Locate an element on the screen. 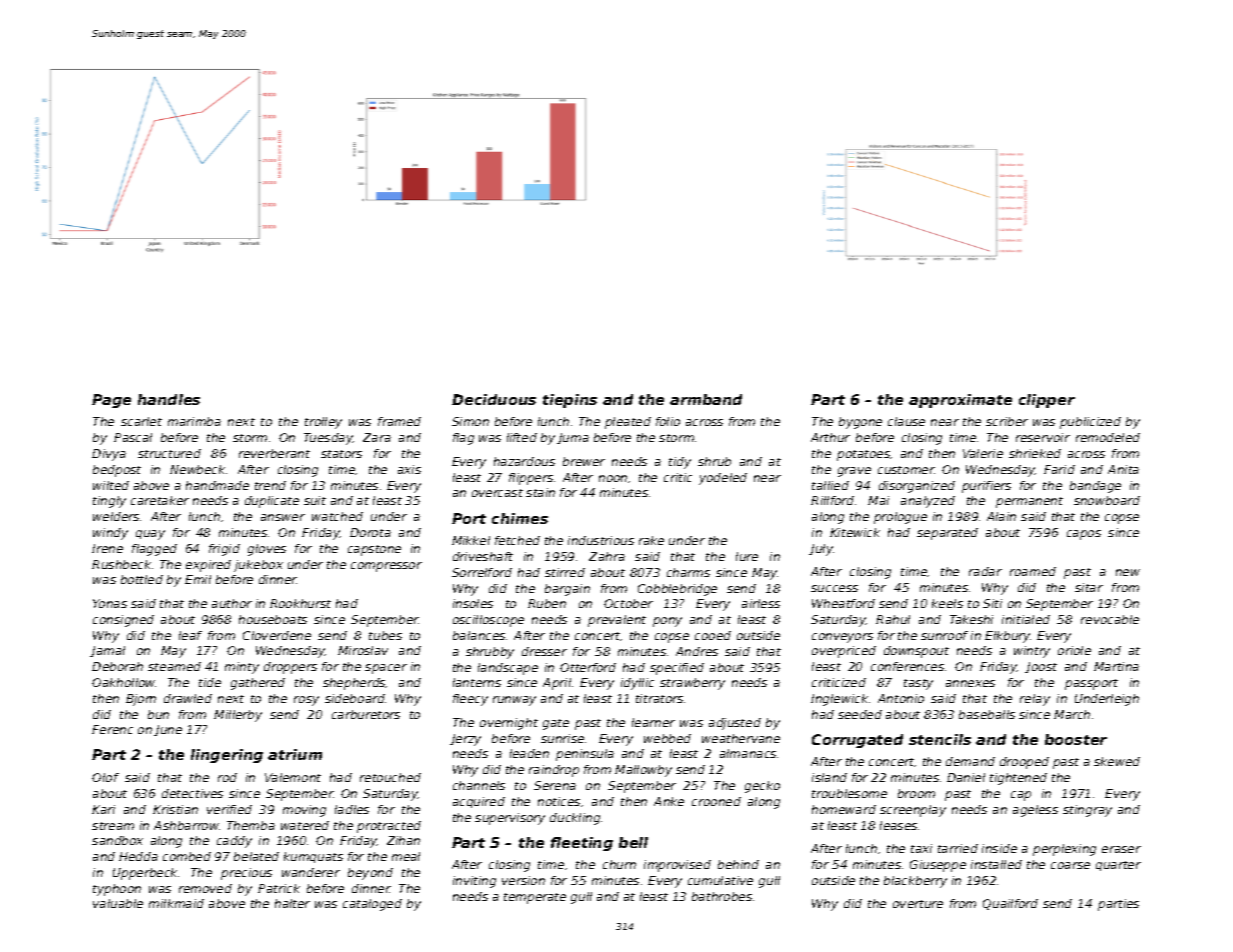 This screenshot has width=1233, height=952. revocable is located at coordinates (1110, 619).
